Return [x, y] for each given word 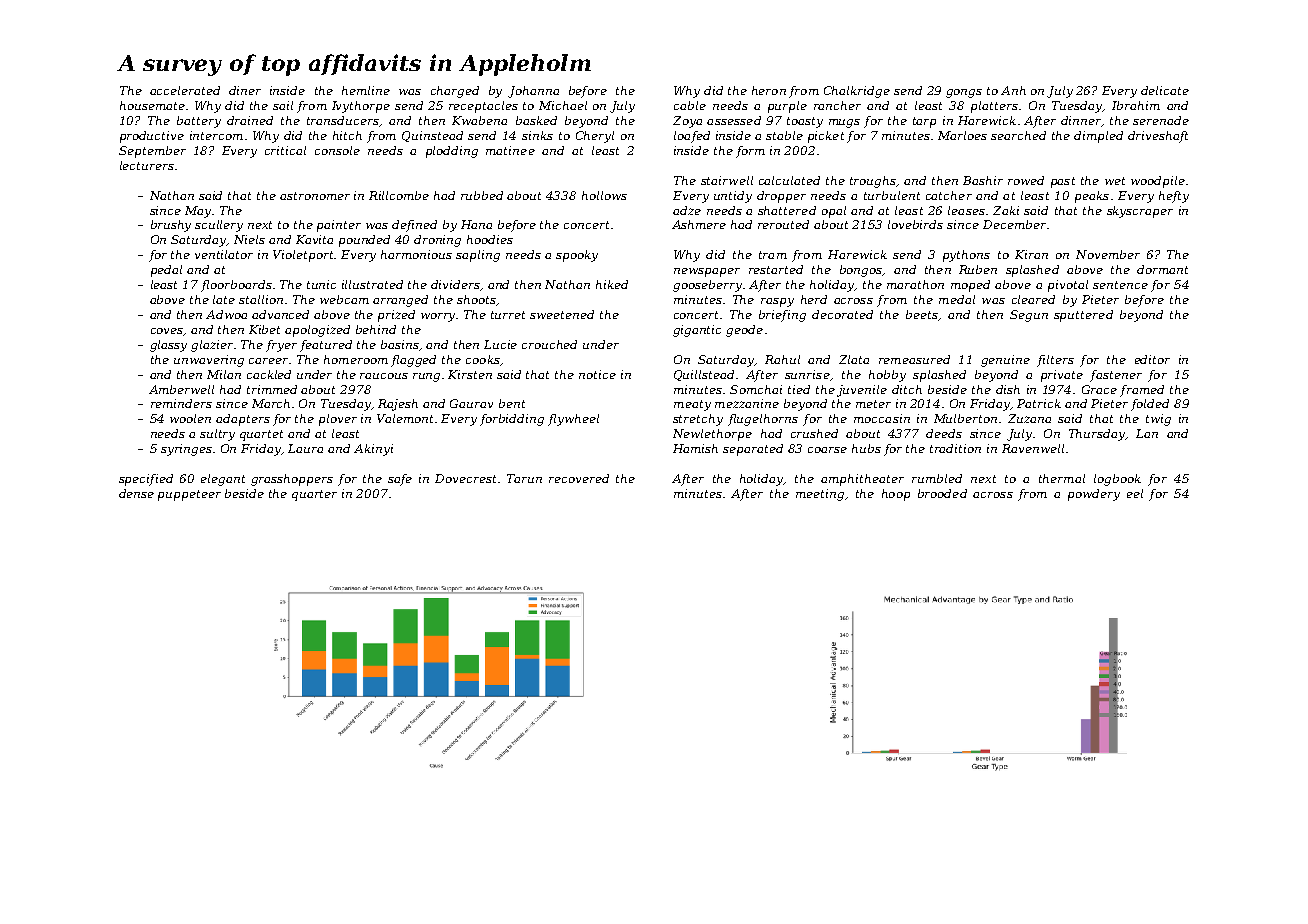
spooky [577, 256]
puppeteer [189, 495]
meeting [820, 495]
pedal [166, 271]
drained [250, 120]
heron [769, 90]
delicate [1165, 90]
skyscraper [1140, 212]
